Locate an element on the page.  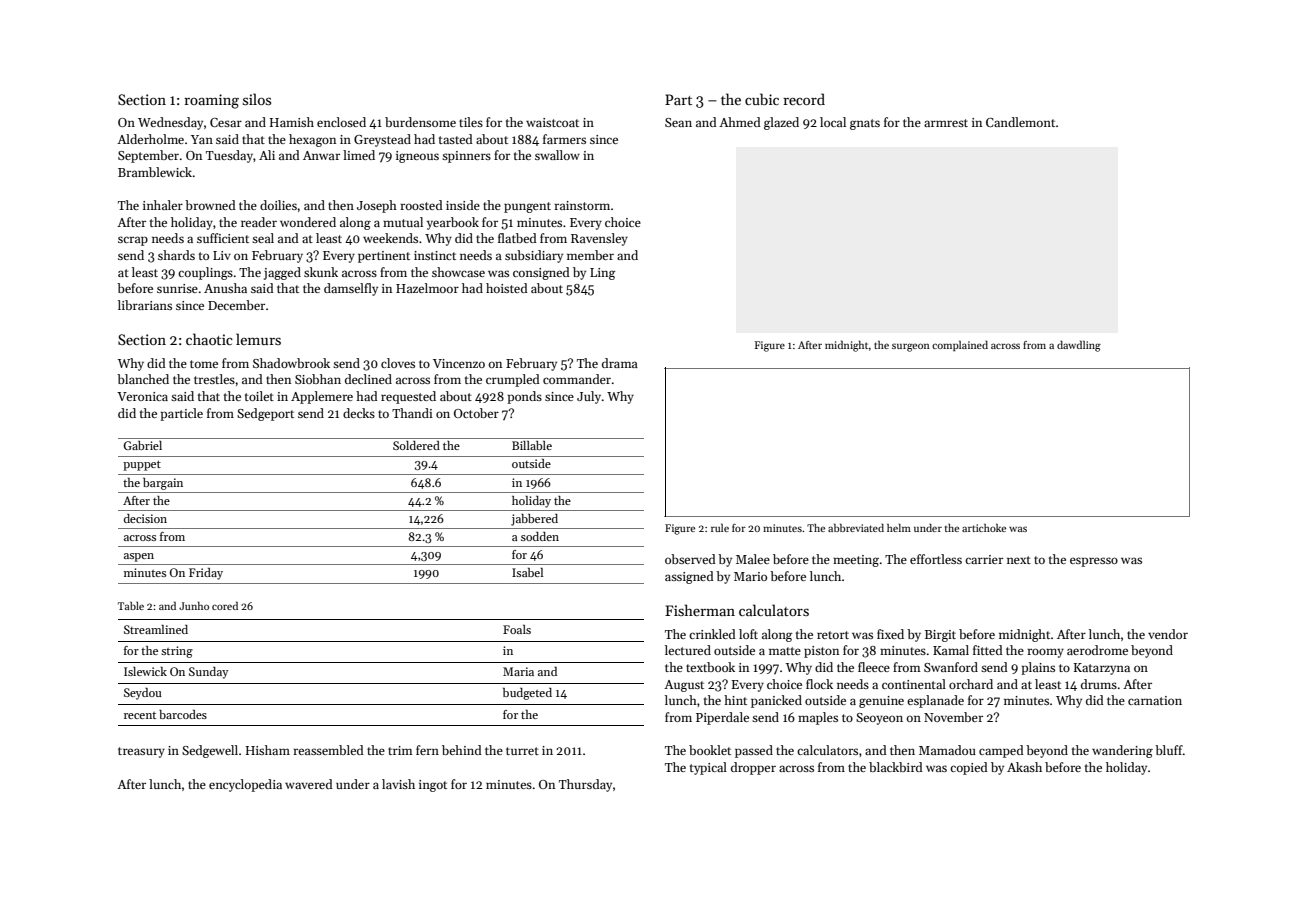
flock is located at coordinates (819, 684).
